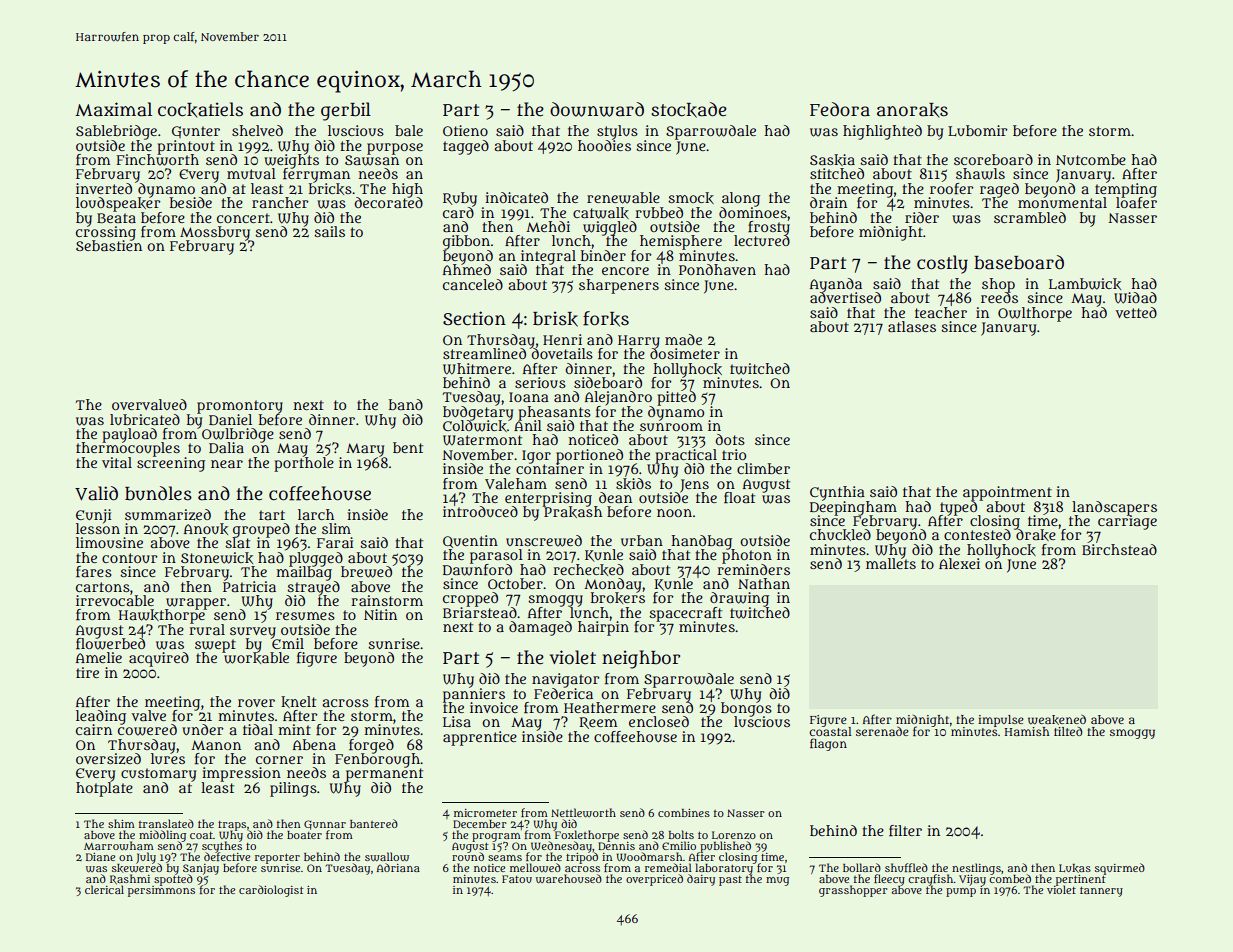 The image size is (1233, 952). I want to click on pitted, so click(676, 398).
